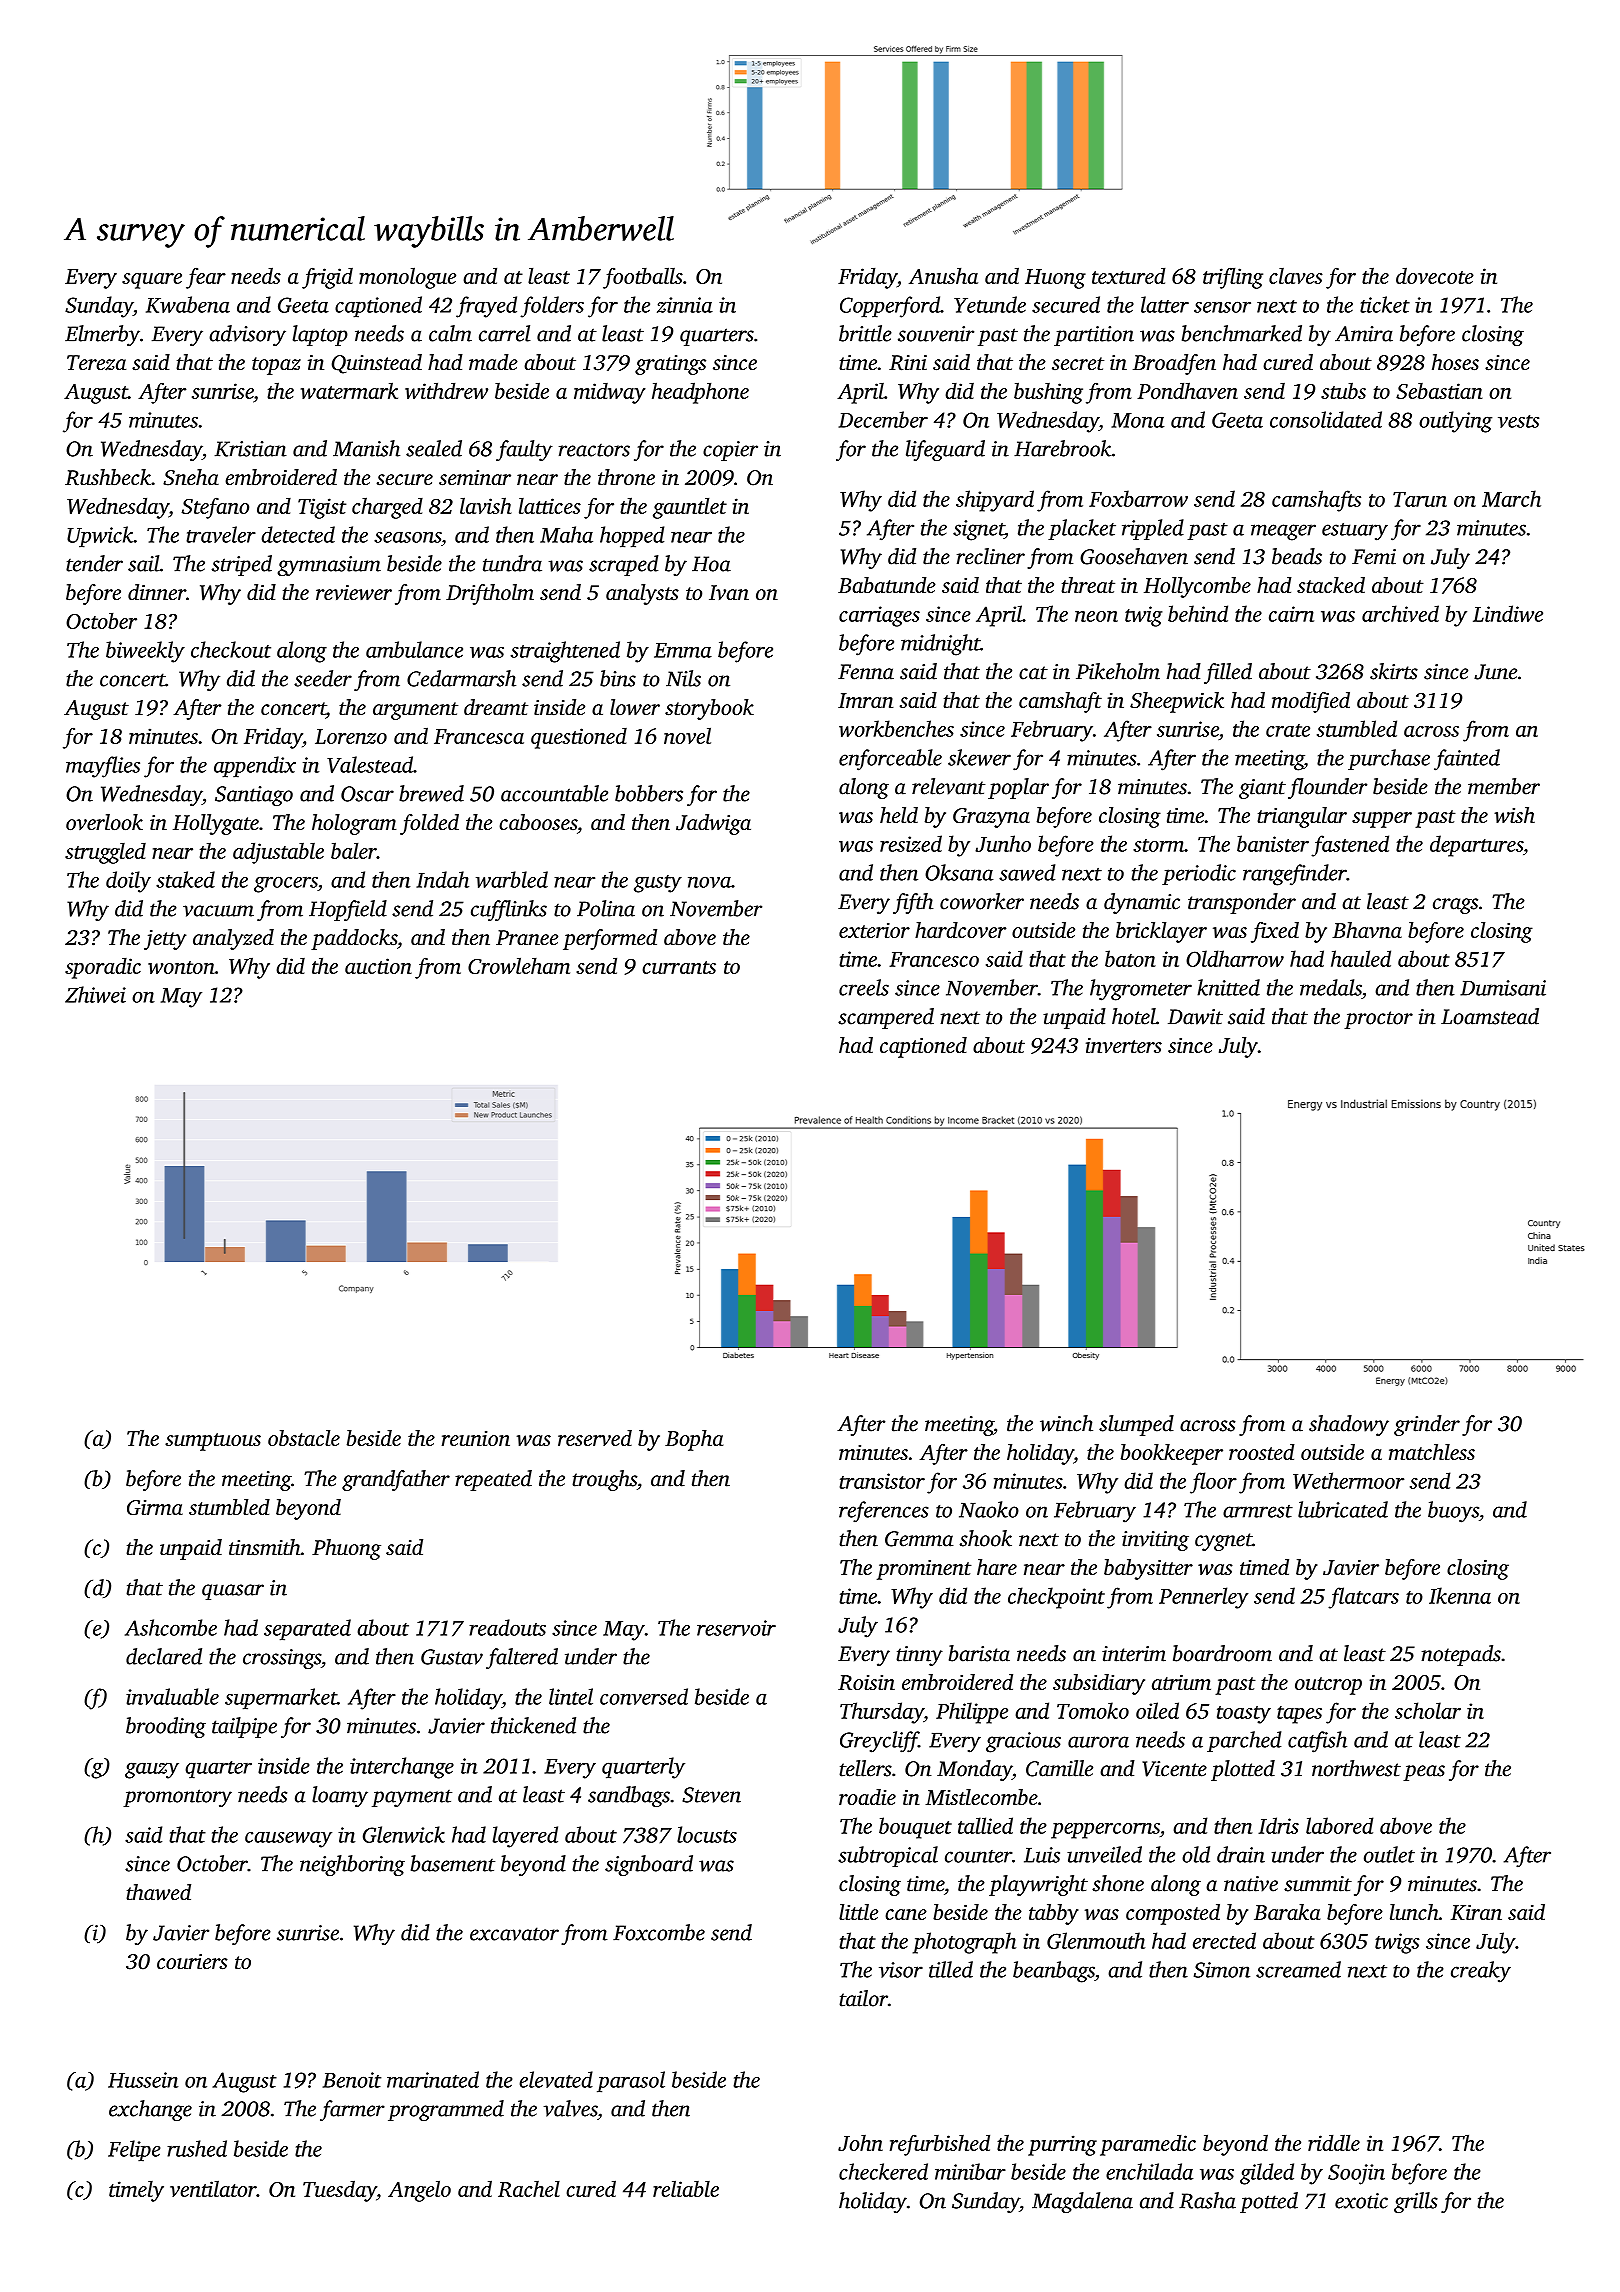 The width and height of the document is (1620, 2292). What do you see at coordinates (1343, 1509) in the document?
I see `lubricated` at bounding box center [1343, 1509].
